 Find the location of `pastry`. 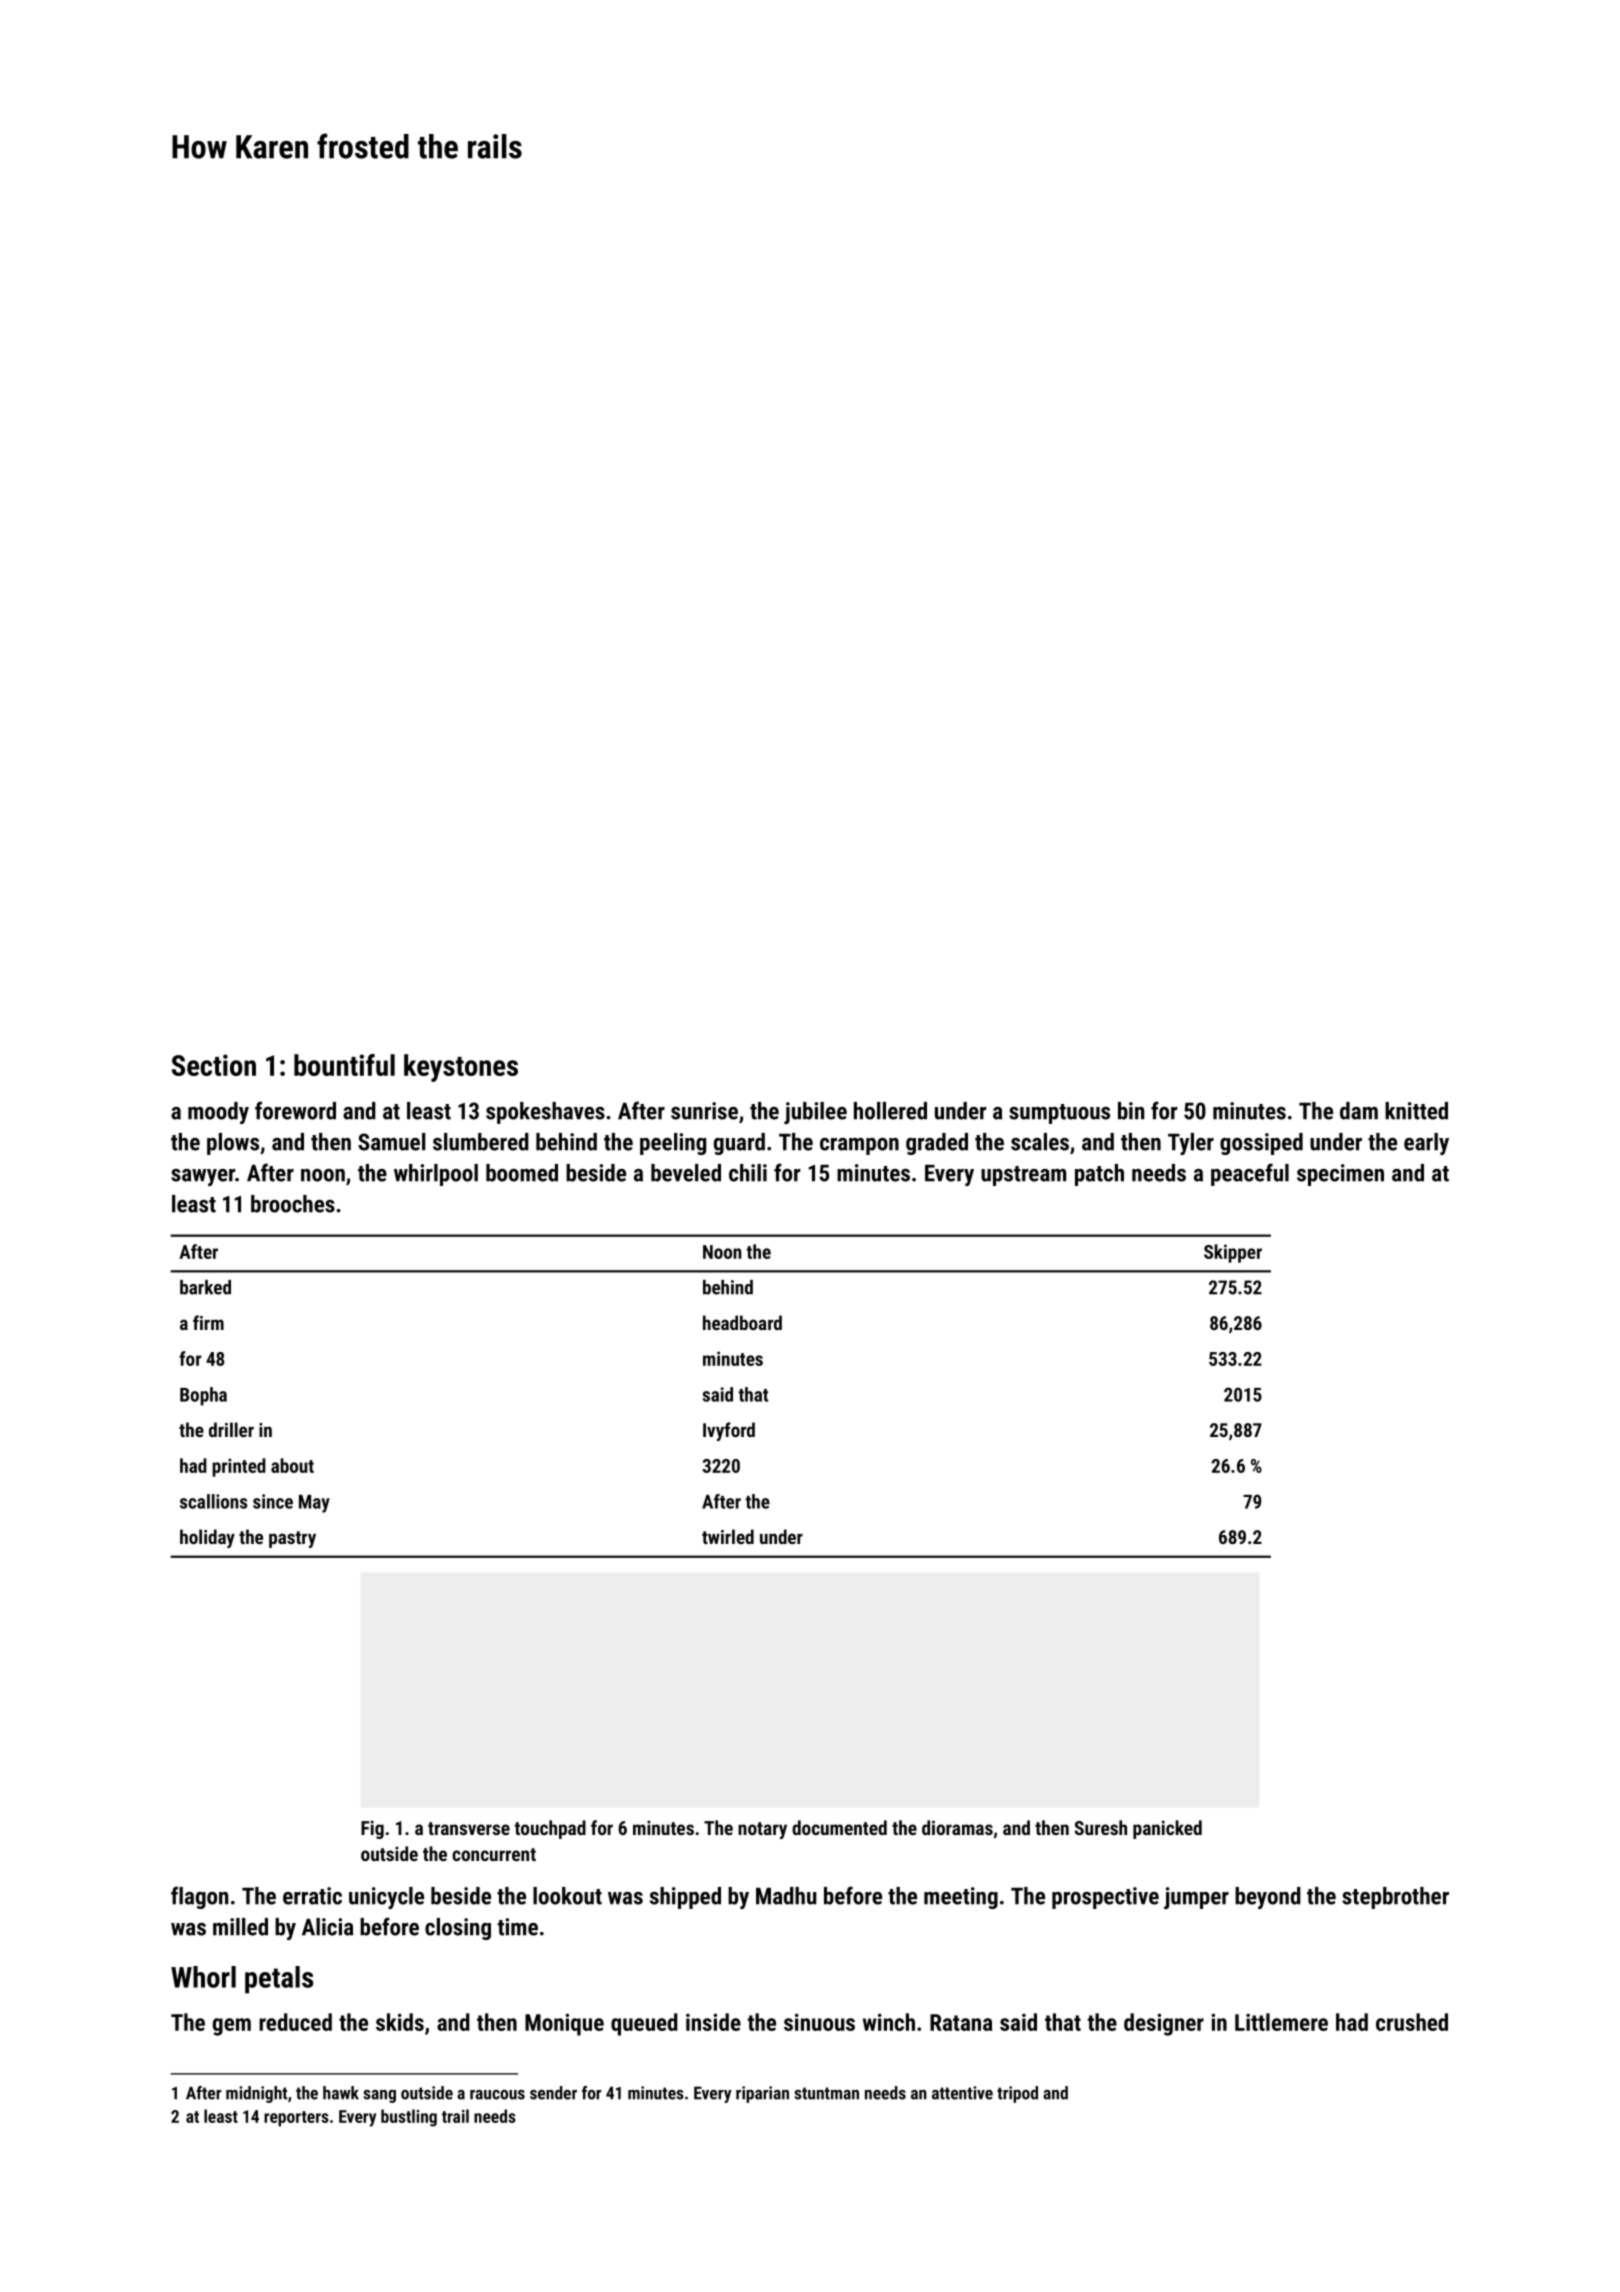

pastry is located at coordinates (292, 1539).
